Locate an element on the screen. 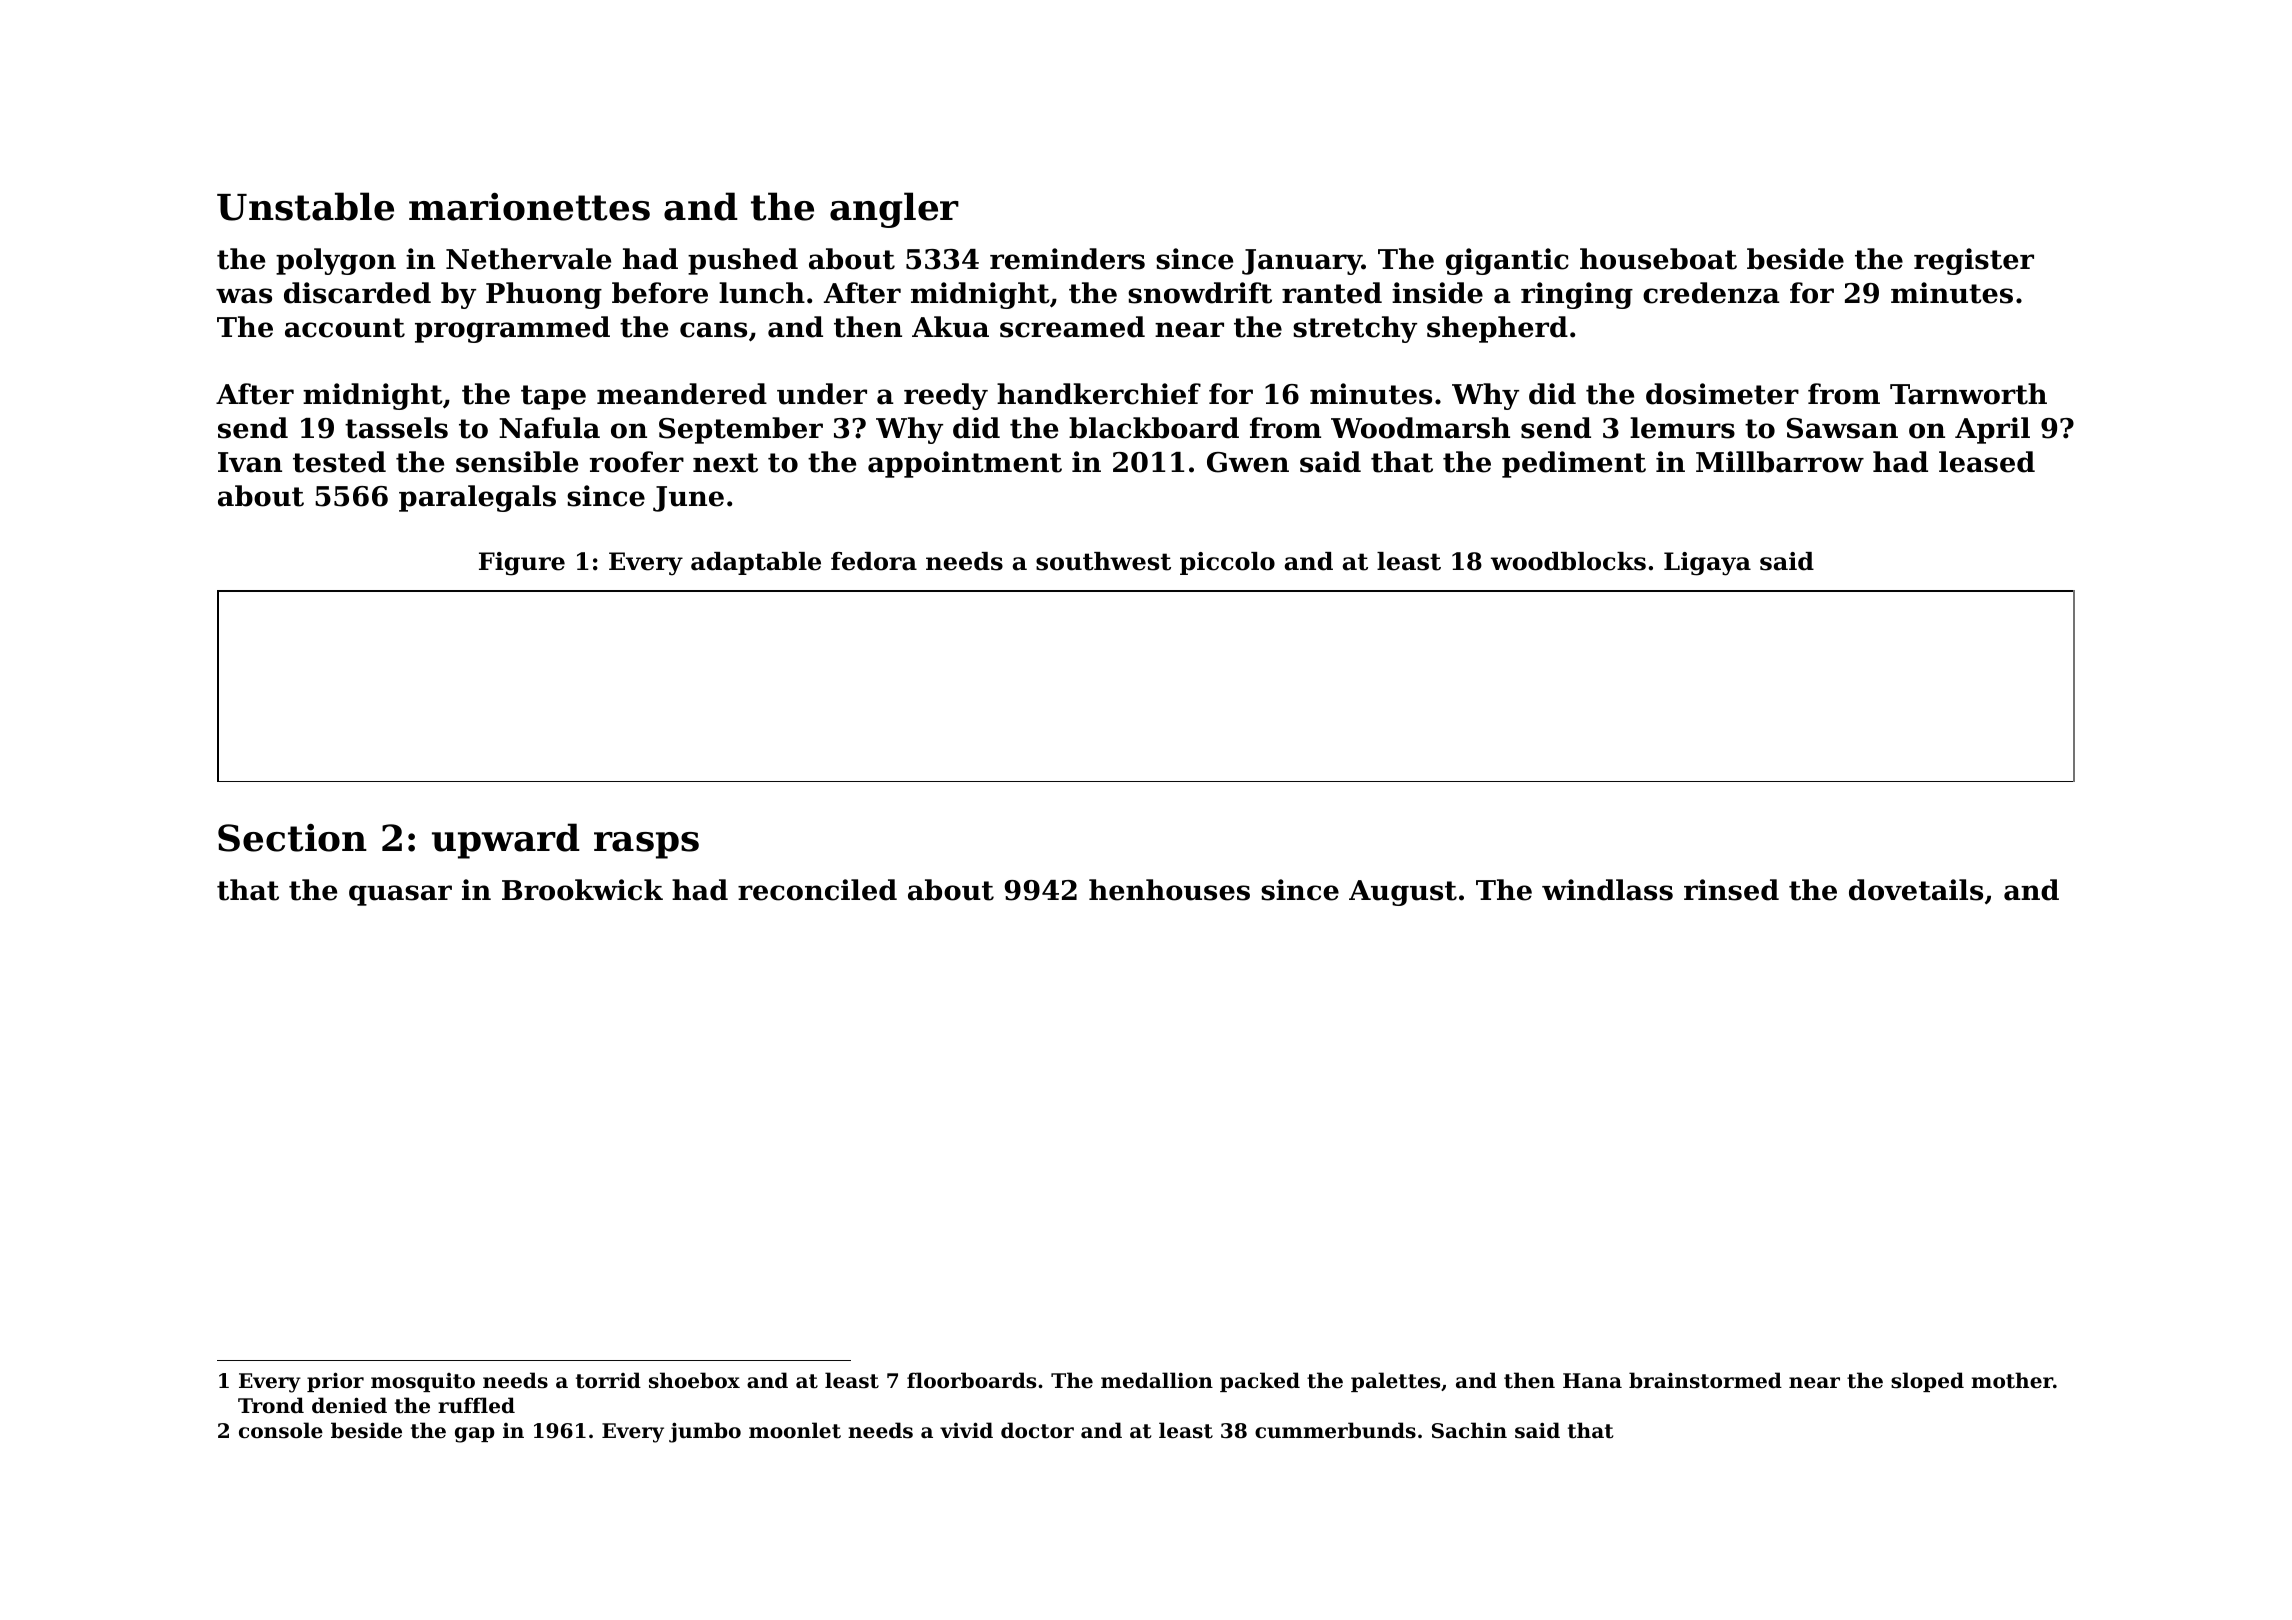 The height and width of the screenshot is (1620, 2292). southwest is located at coordinates (1103, 561).
